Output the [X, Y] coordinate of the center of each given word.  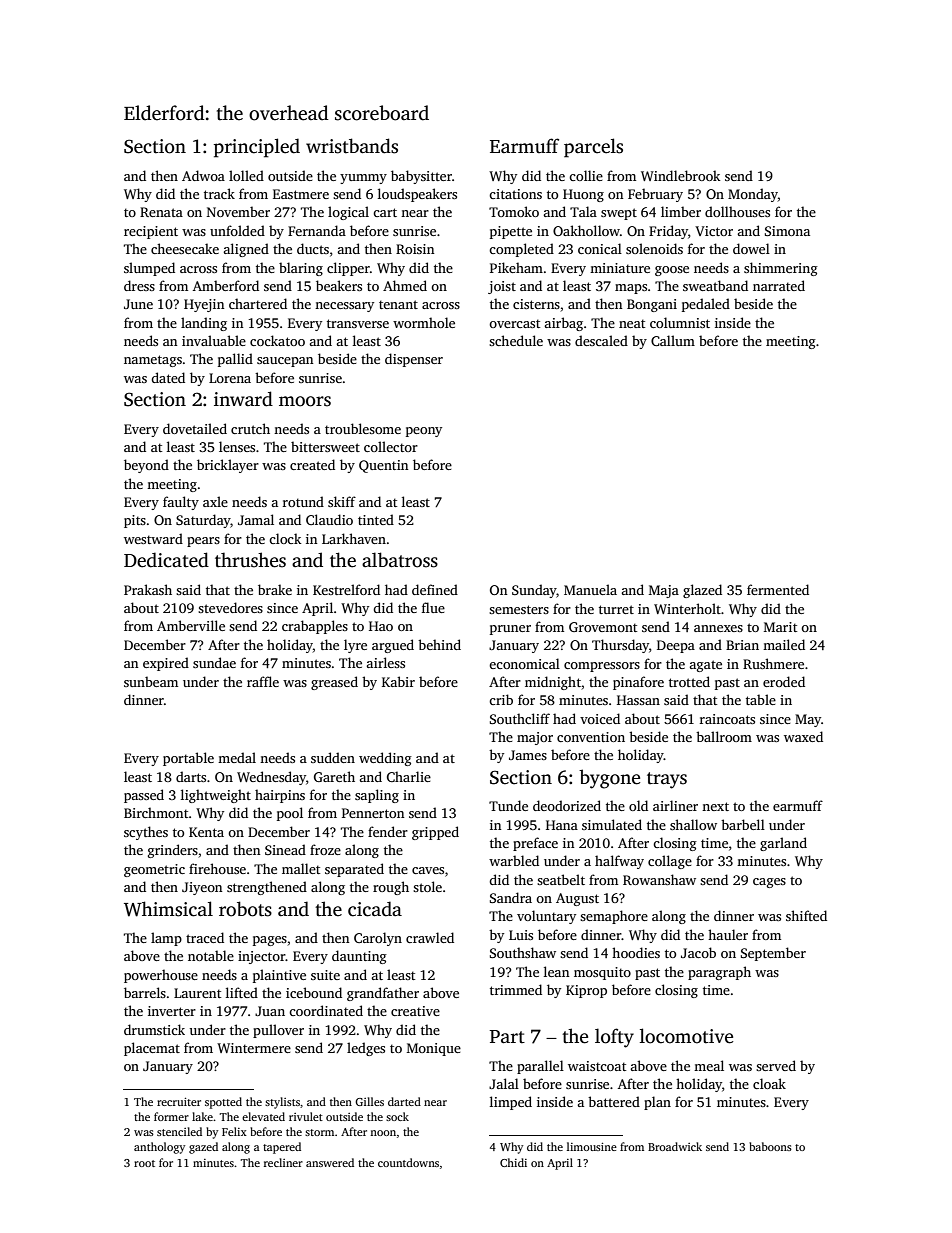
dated [168, 377]
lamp [166, 939]
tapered [282, 1148]
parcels [593, 148]
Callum [673, 340]
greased [334, 683]
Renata [161, 212]
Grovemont [603, 627]
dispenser [414, 360]
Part [507, 1037]
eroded [784, 681]
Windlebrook [680, 175]
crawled [430, 937]
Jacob [698, 952]
